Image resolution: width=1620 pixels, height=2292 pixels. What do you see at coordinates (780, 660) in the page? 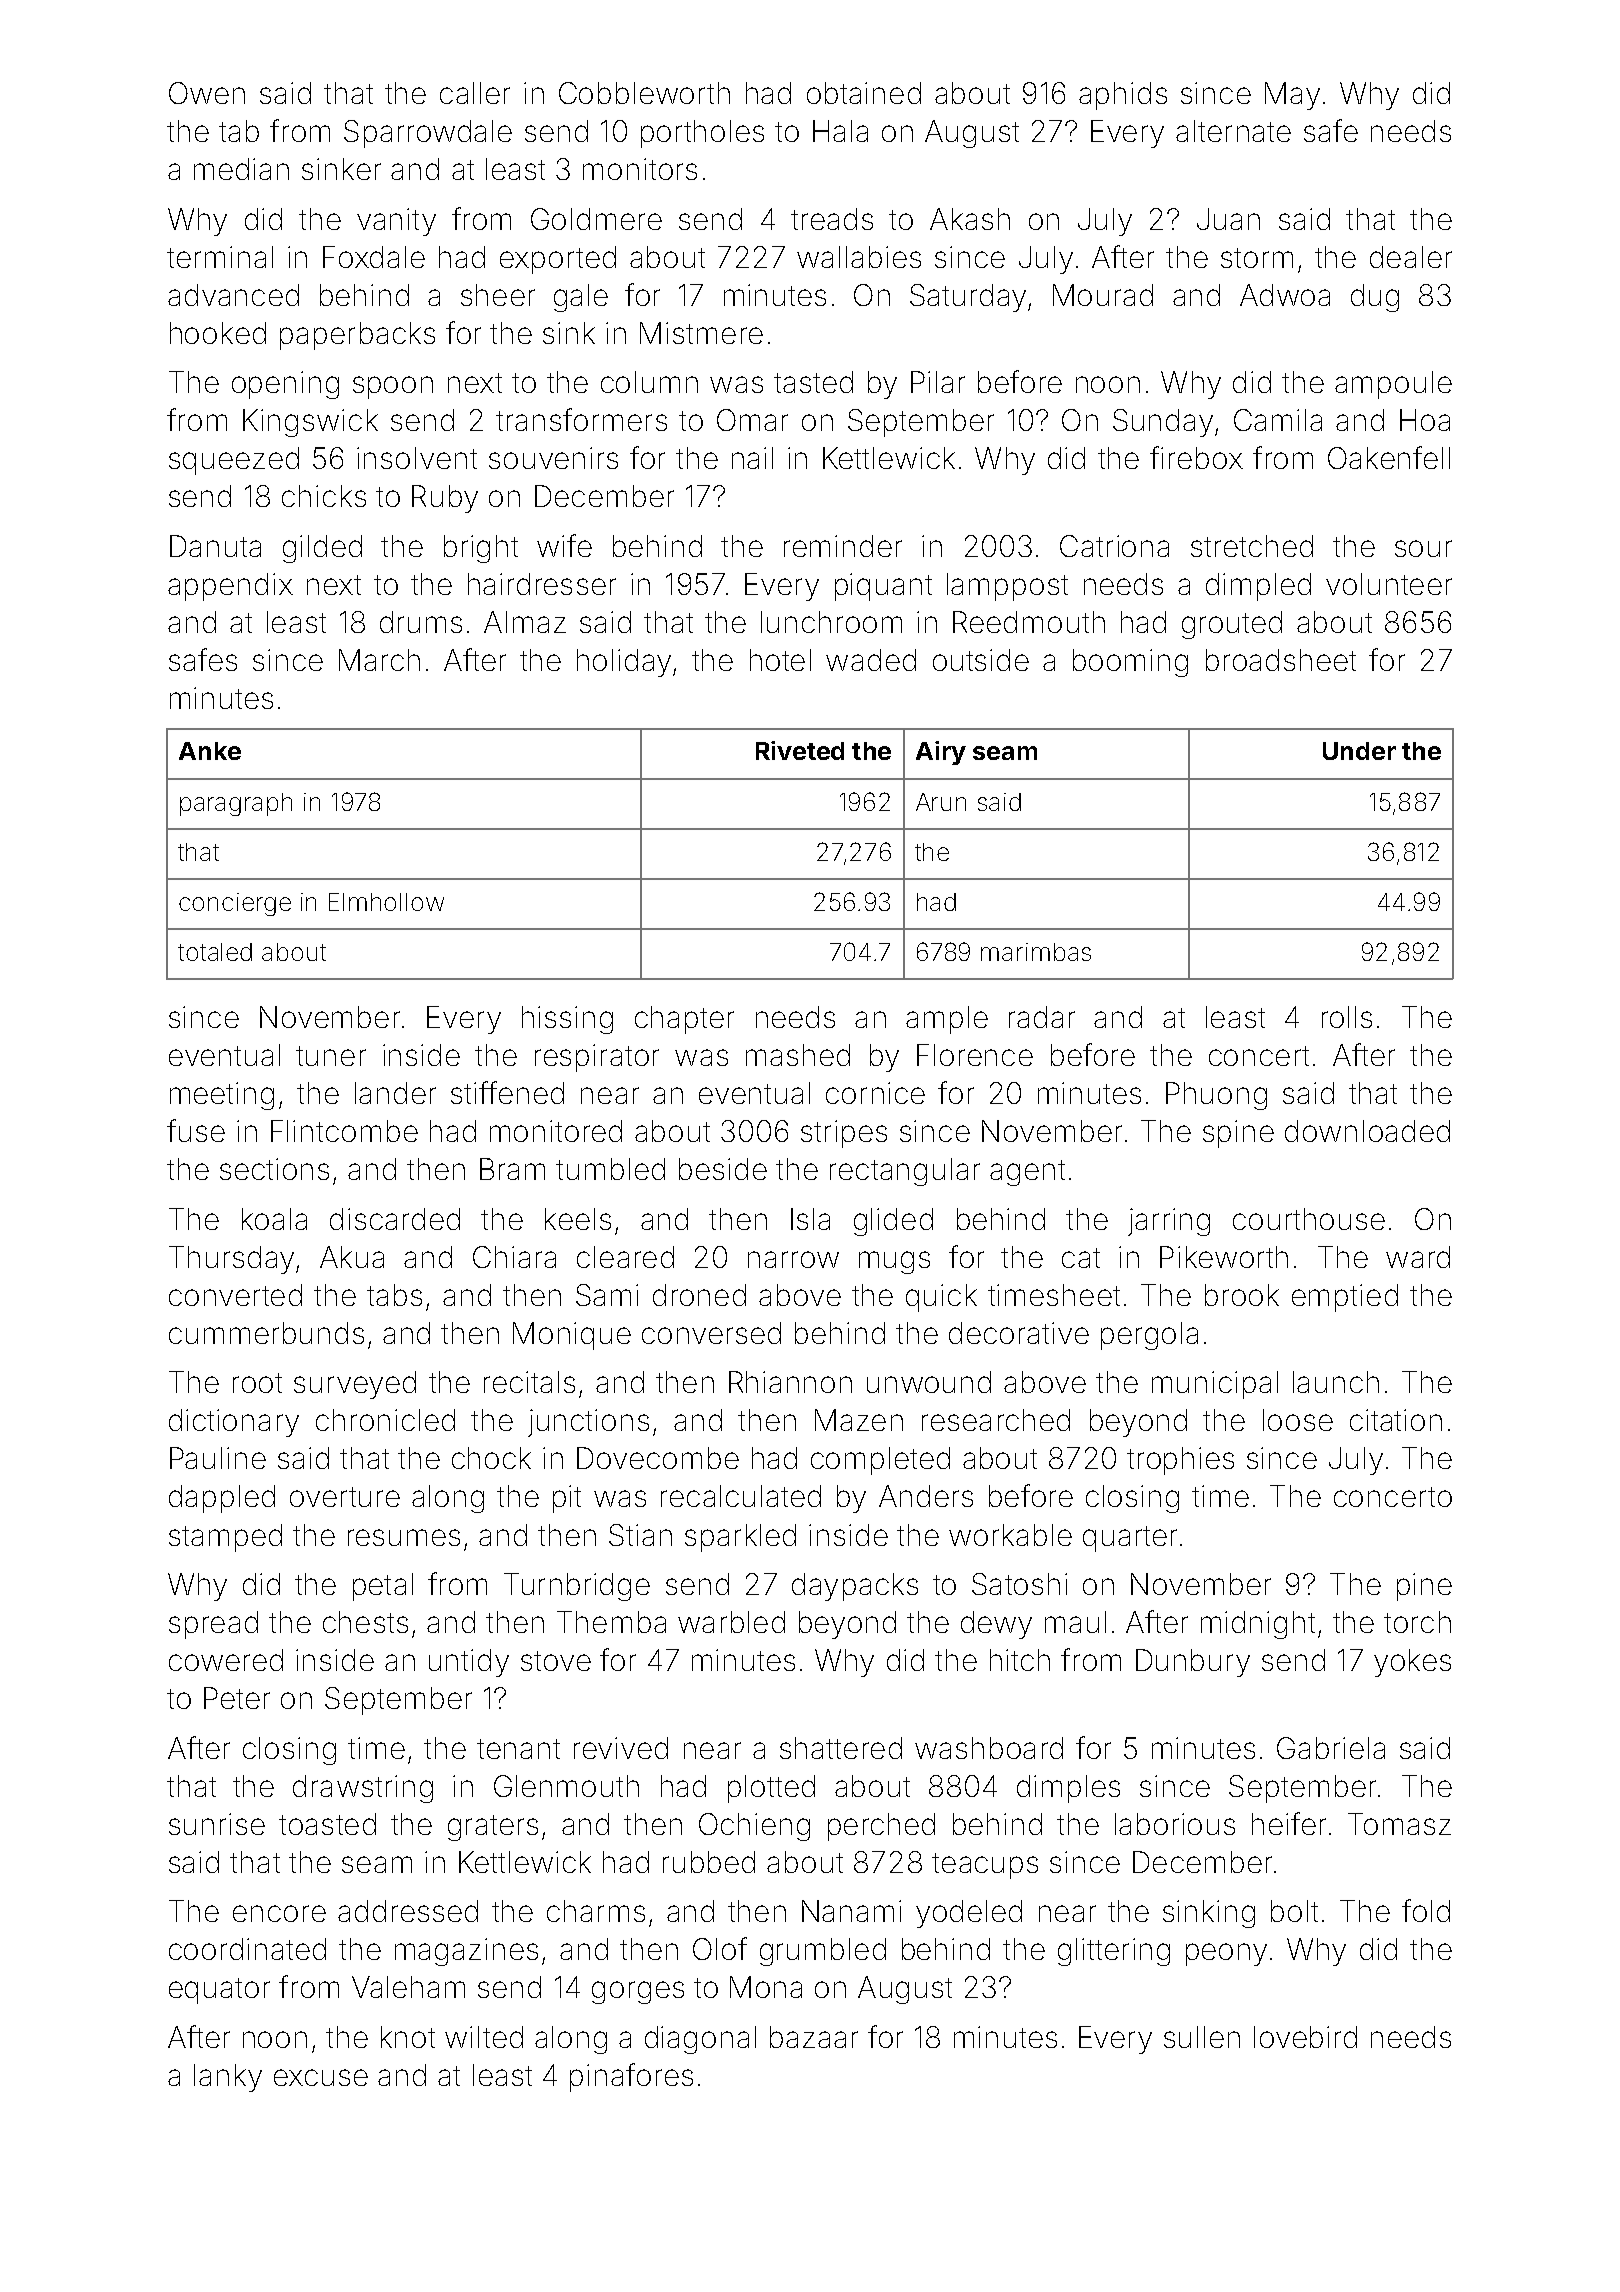
I see `hotel` at bounding box center [780, 660].
